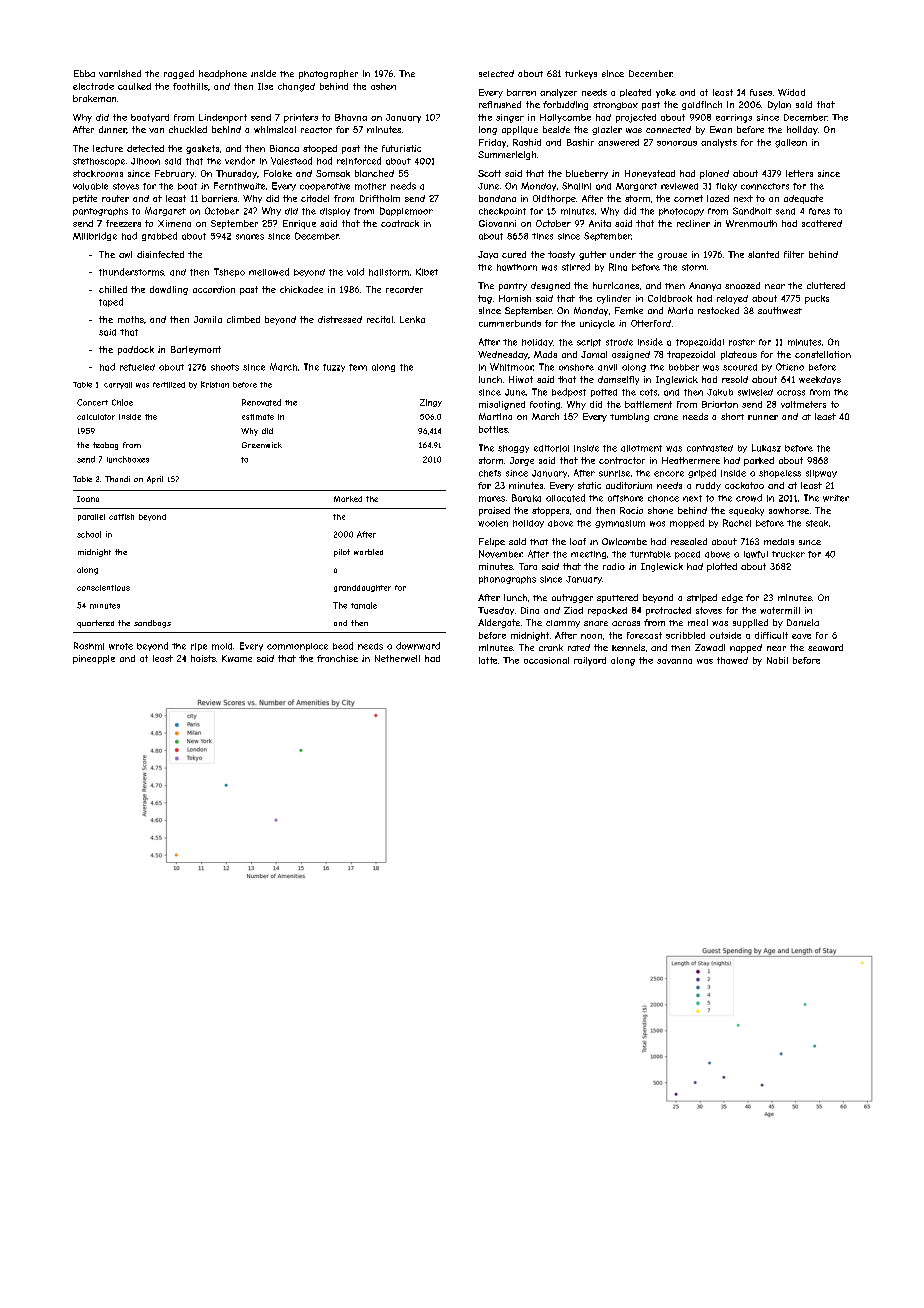 The image size is (924, 1308). What do you see at coordinates (301, 289) in the screenshot?
I see `chickadee` at bounding box center [301, 289].
